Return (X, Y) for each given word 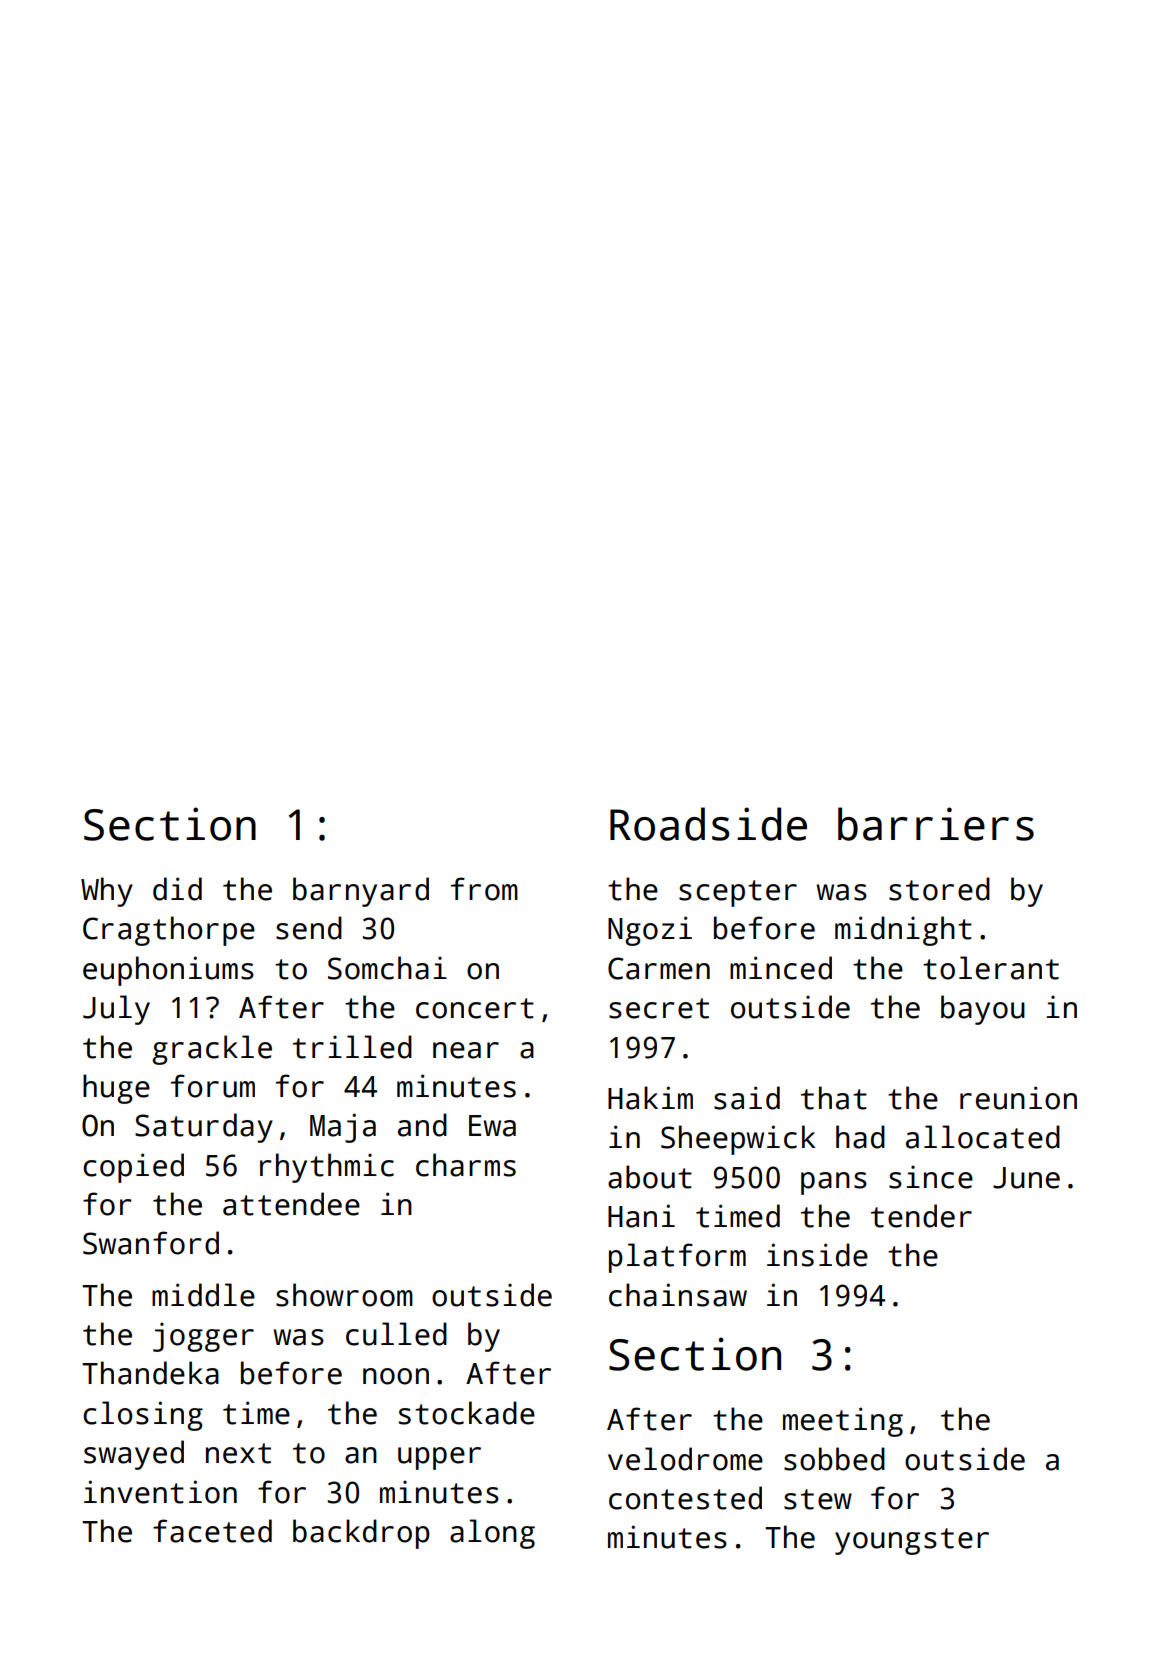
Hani (641, 1216)
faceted (212, 1531)
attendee (291, 1204)
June (1026, 1178)
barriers (936, 824)
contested (685, 1498)
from (484, 889)
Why (107, 892)
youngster (912, 1541)
